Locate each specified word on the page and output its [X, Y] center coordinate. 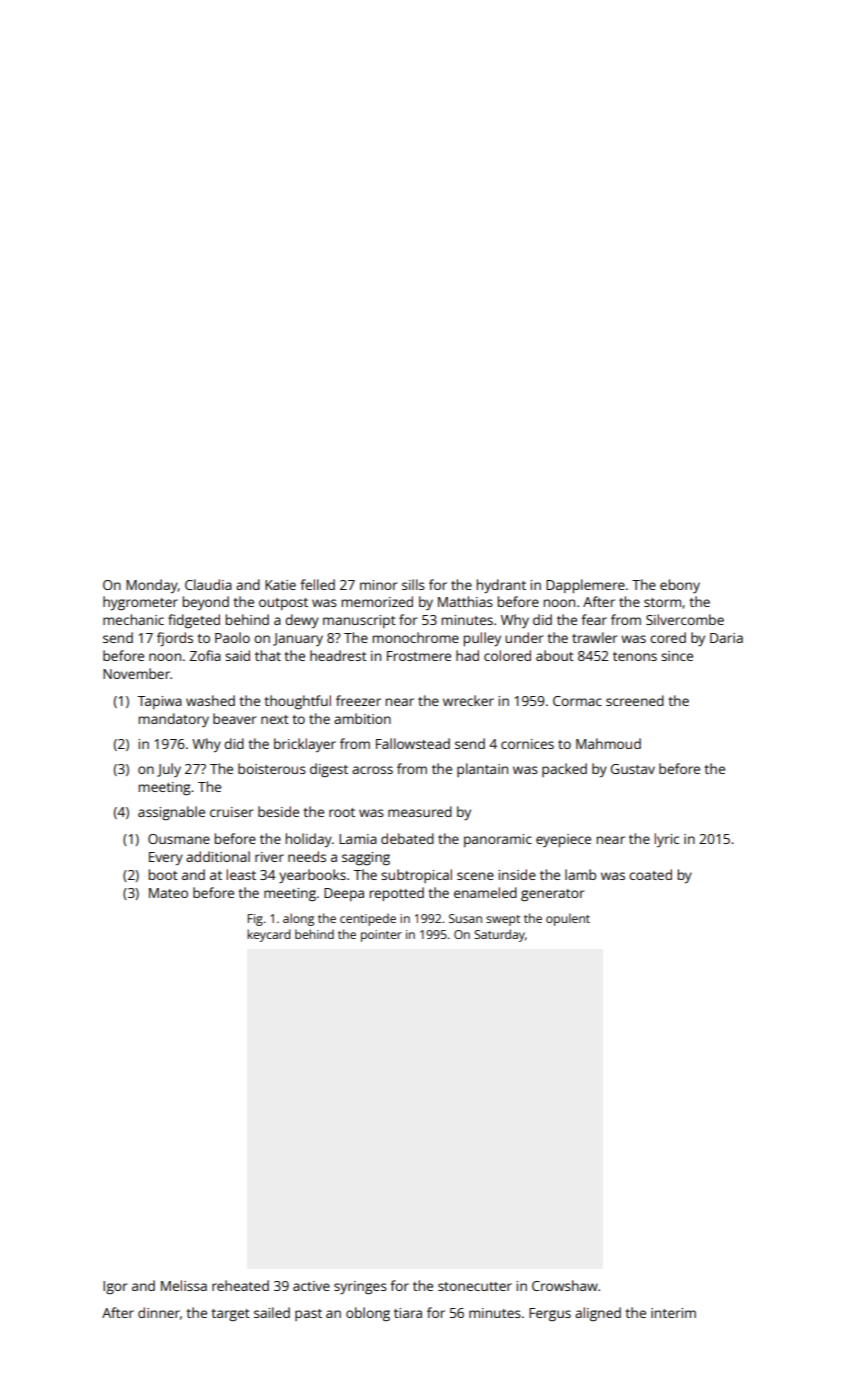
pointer [381, 936]
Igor [115, 1288]
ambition [362, 718]
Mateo [168, 893]
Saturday [499, 935]
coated [650, 874]
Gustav [633, 769]
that [268, 655]
